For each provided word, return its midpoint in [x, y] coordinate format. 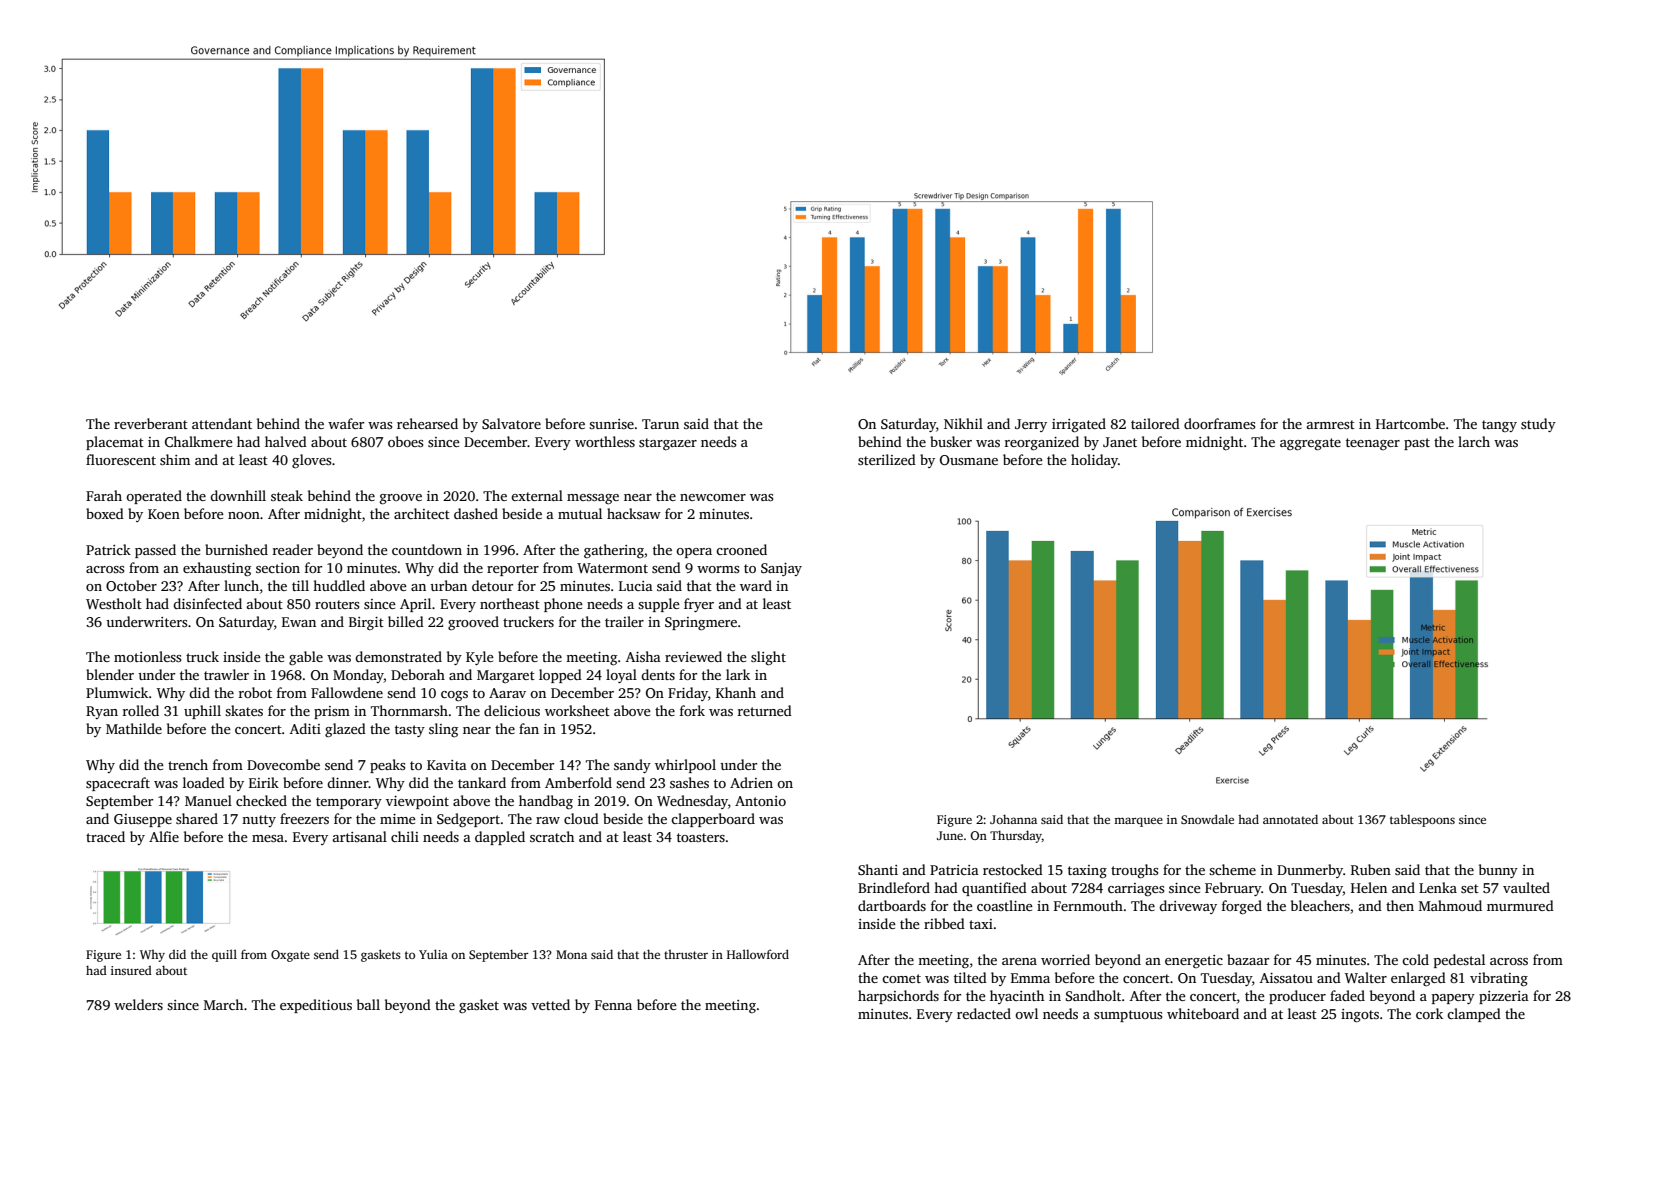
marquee [1138, 822]
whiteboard [1203, 1013]
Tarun [660, 424]
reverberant [151, 423]
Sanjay [781, 569]
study [1538, 425]
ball [368, 1004]
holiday [1094, 461]
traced [105, 836]
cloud [581, 818]
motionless [147, 656]
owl [1026, 1013]
